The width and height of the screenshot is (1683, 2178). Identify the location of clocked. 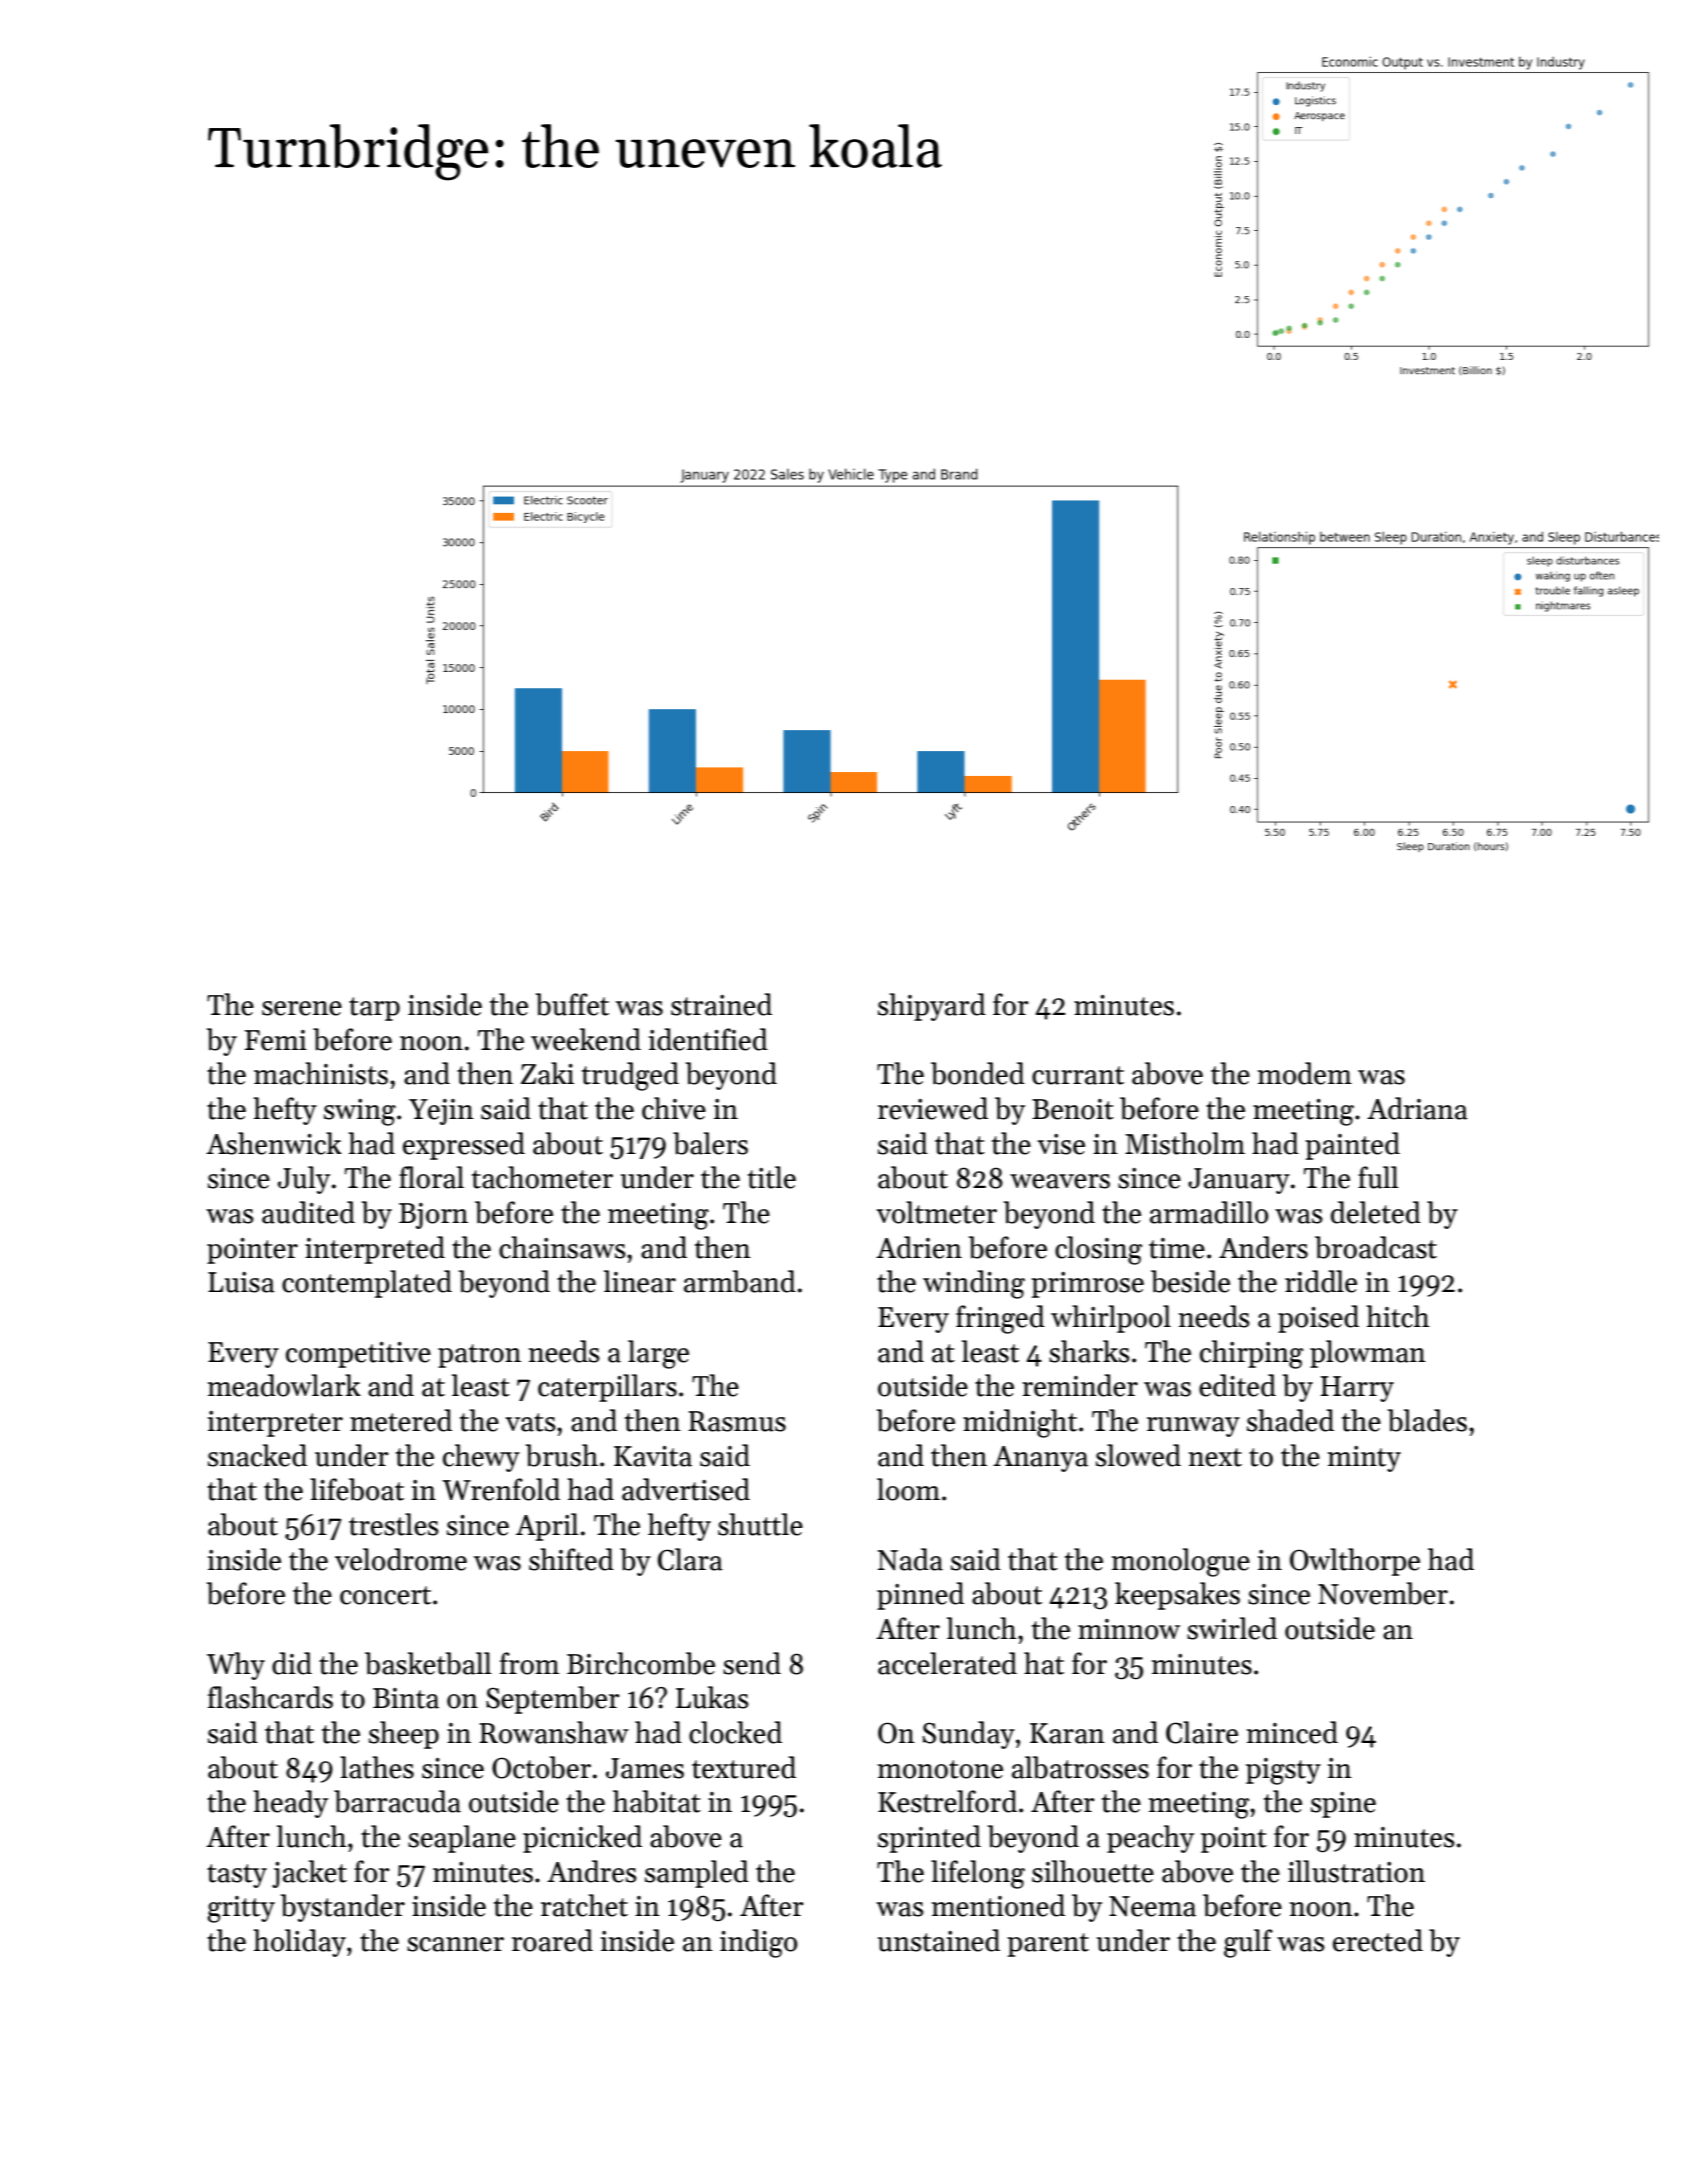
(735, 1732).
